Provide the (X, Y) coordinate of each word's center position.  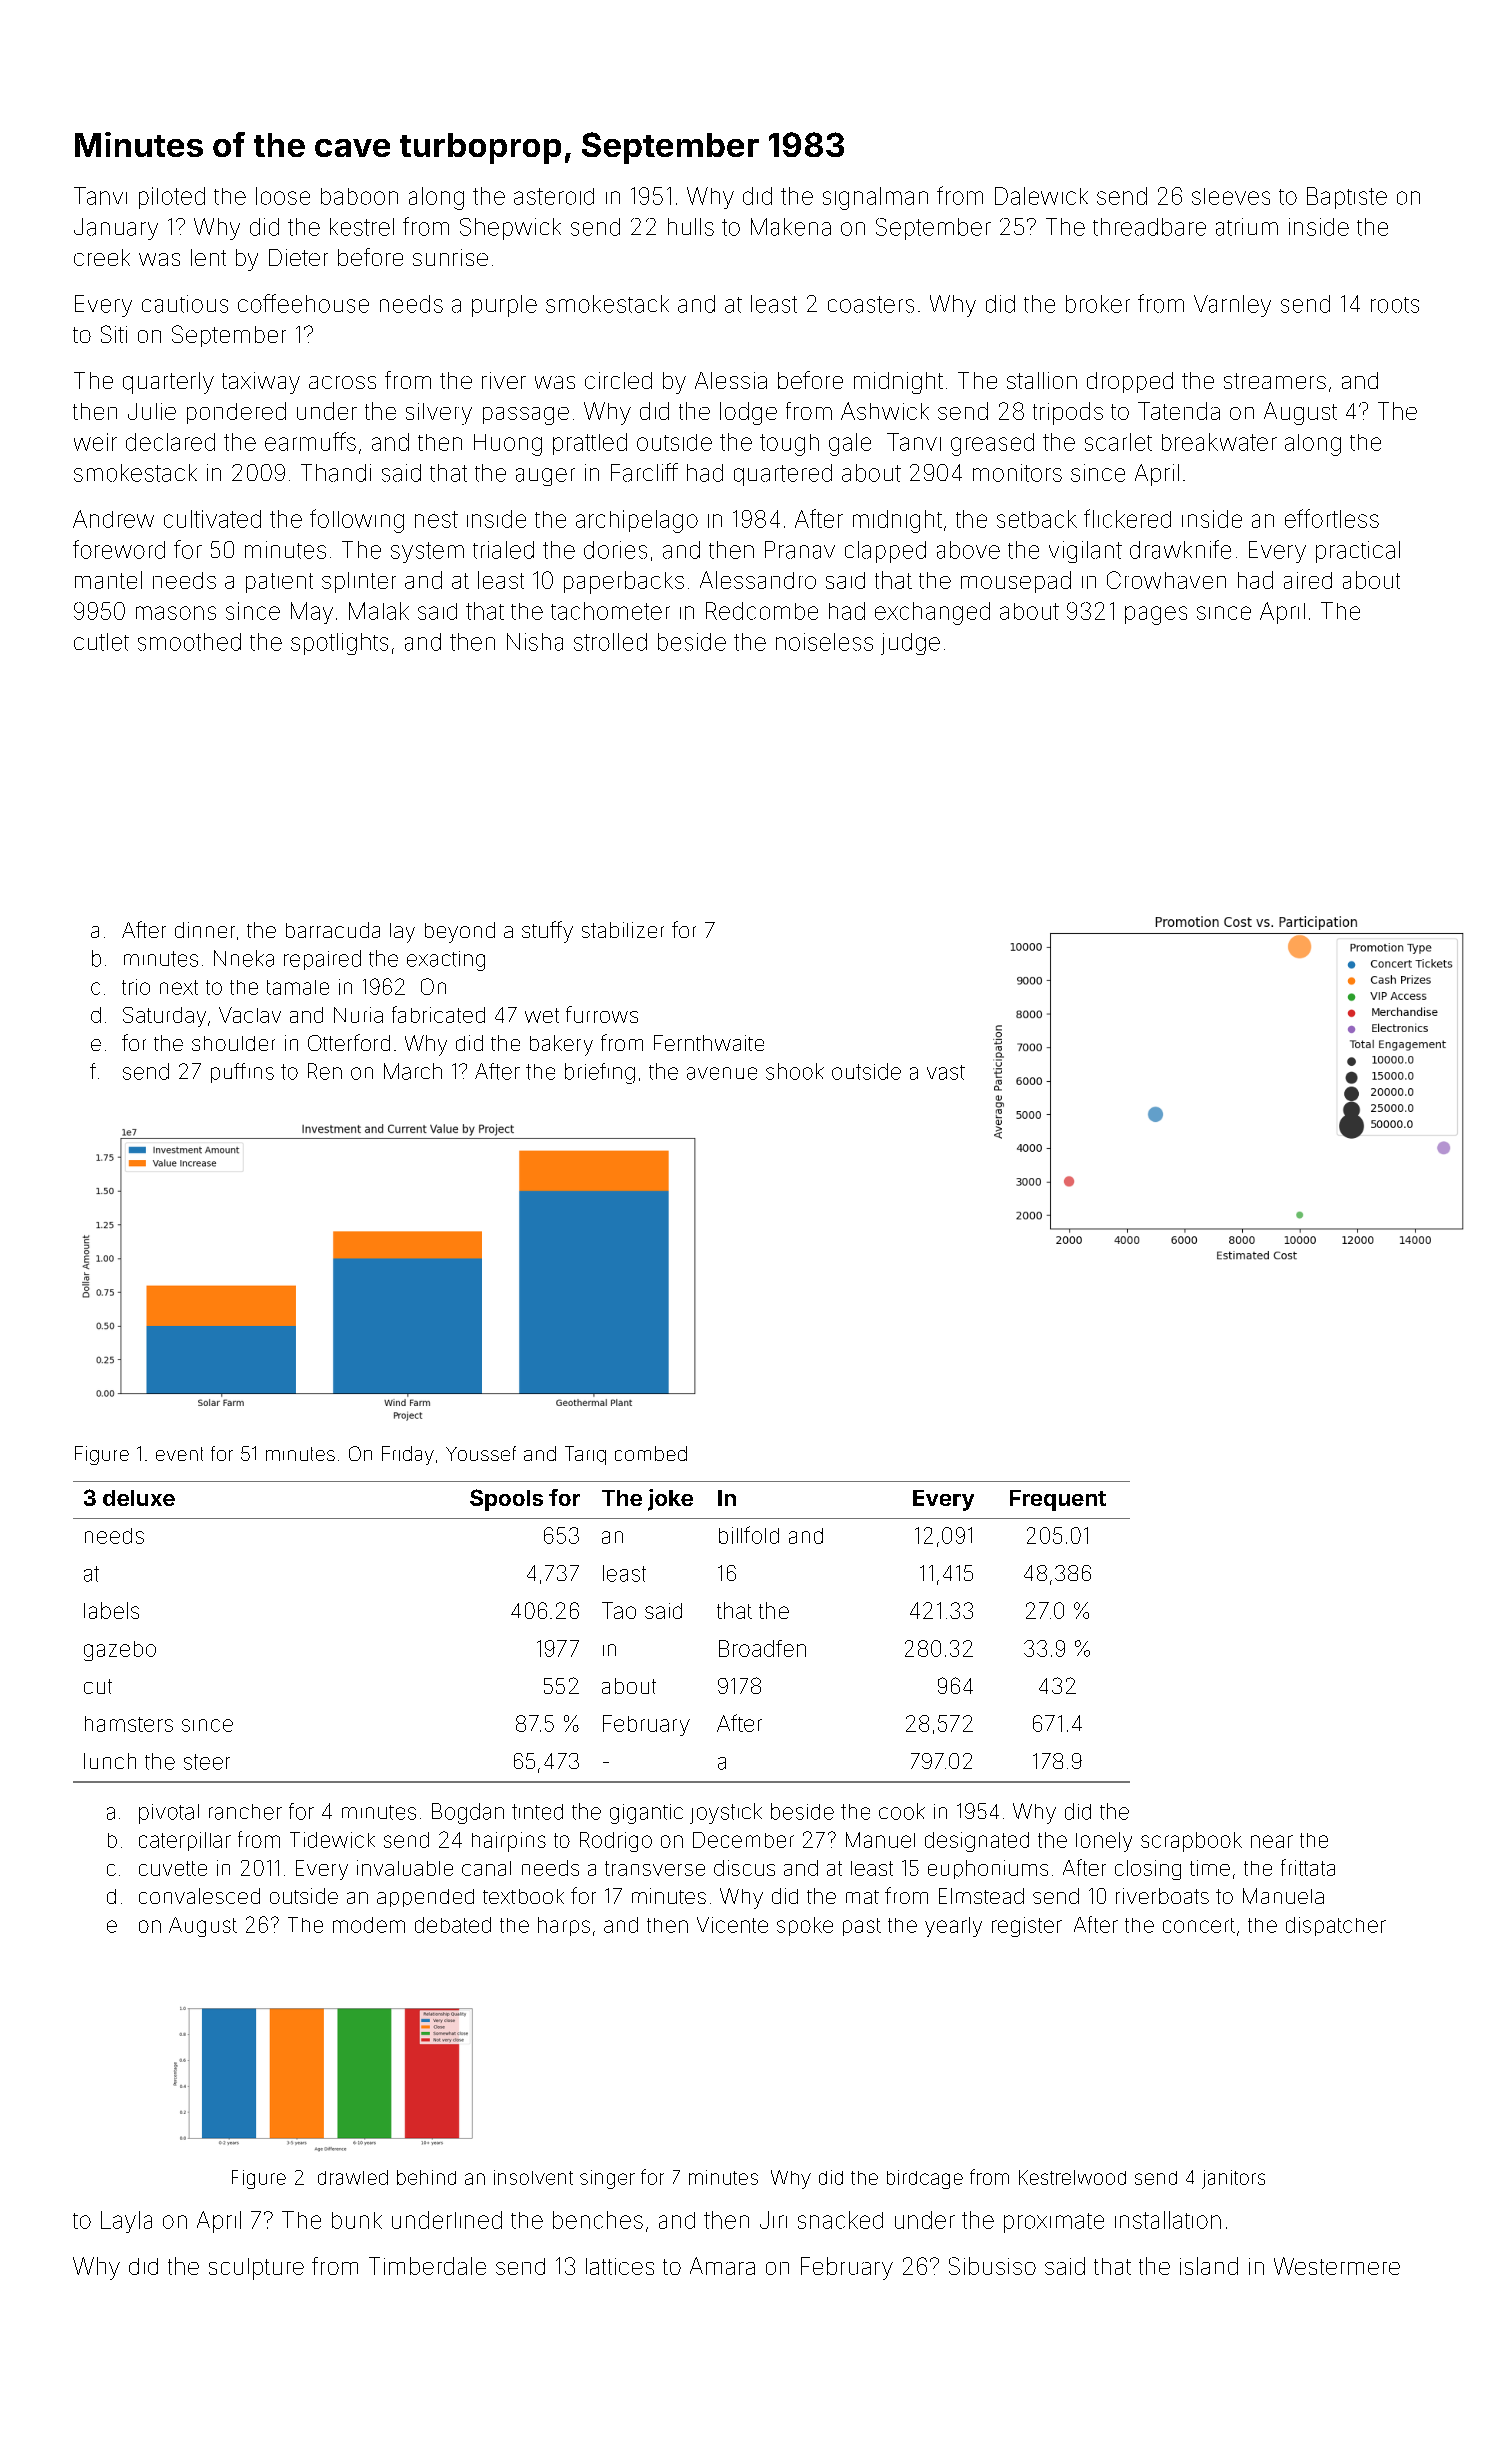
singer (607, 2179)
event (179, 1454)
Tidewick (332, 1840)
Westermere (1337, 2266)
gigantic (646, 1814)
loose (283, 196)
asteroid (554, 196)
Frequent (1058, 1500)
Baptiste (1347, 198)
